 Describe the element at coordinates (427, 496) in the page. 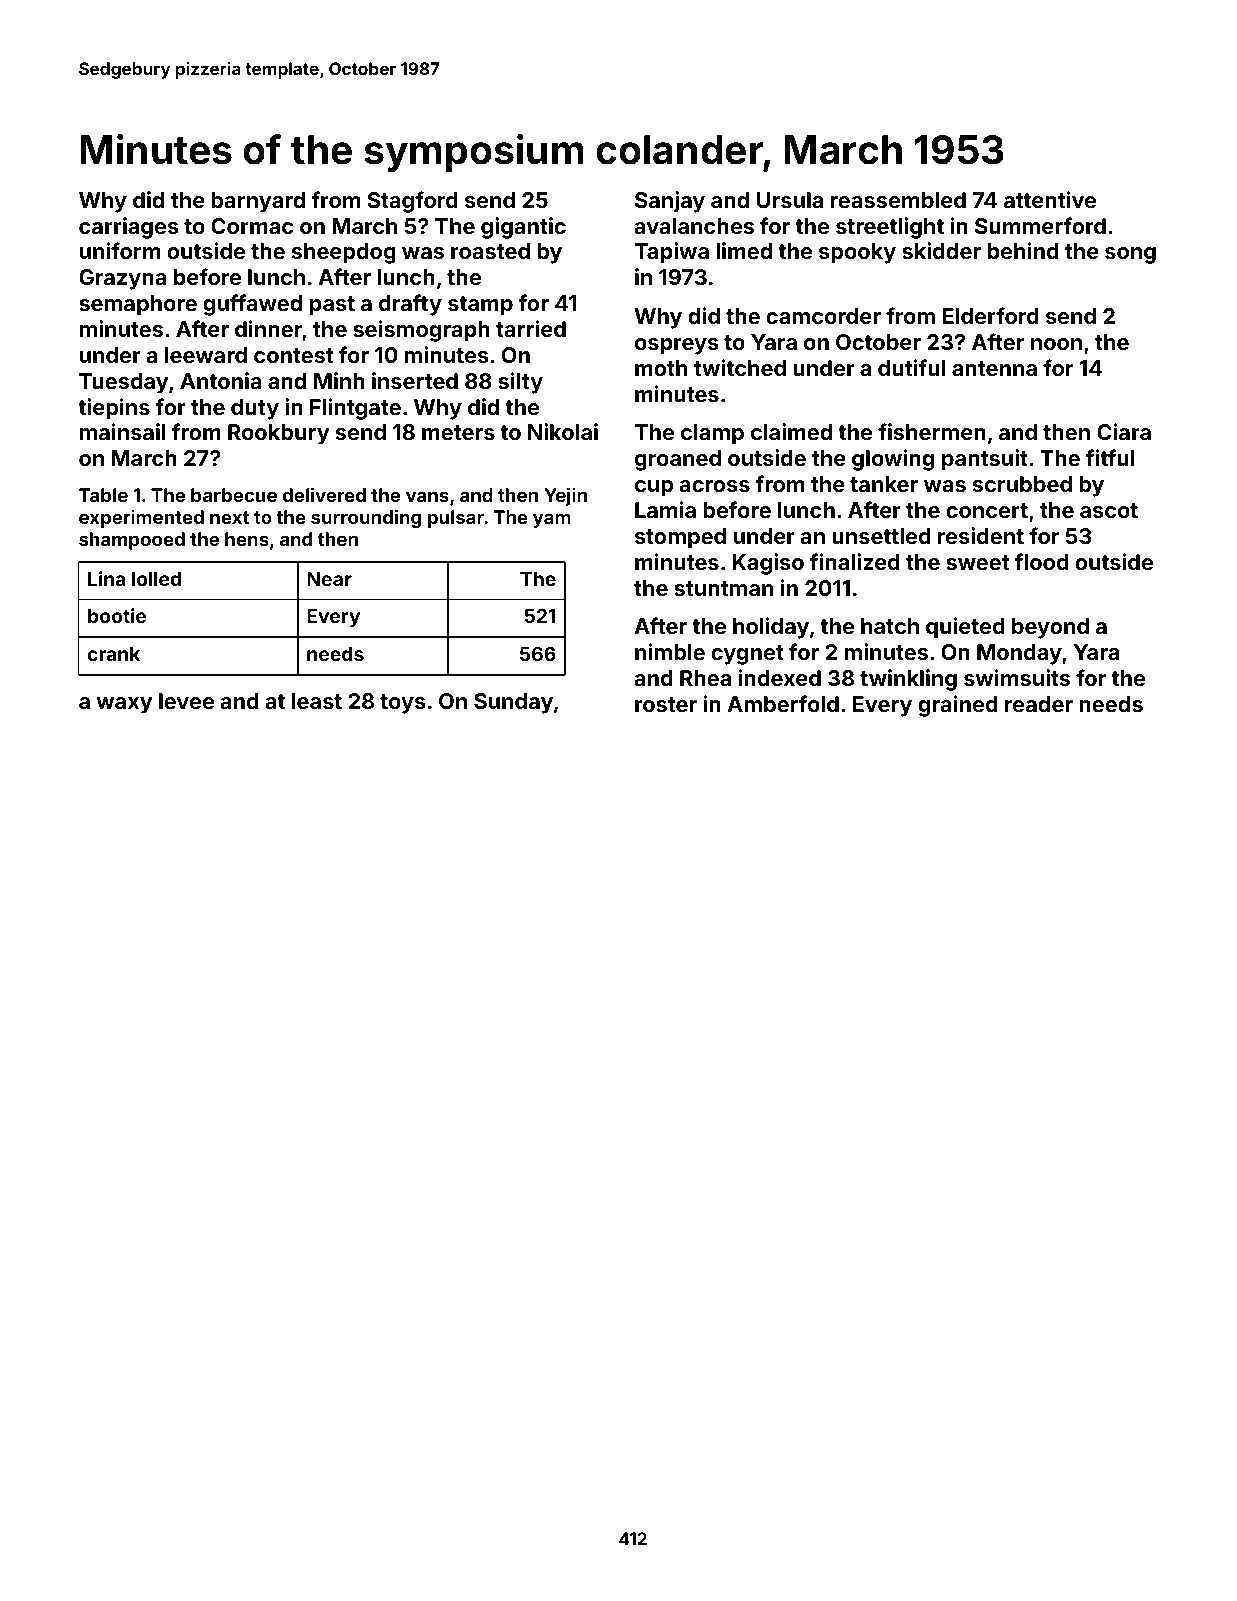

I see `vans` at that location.
